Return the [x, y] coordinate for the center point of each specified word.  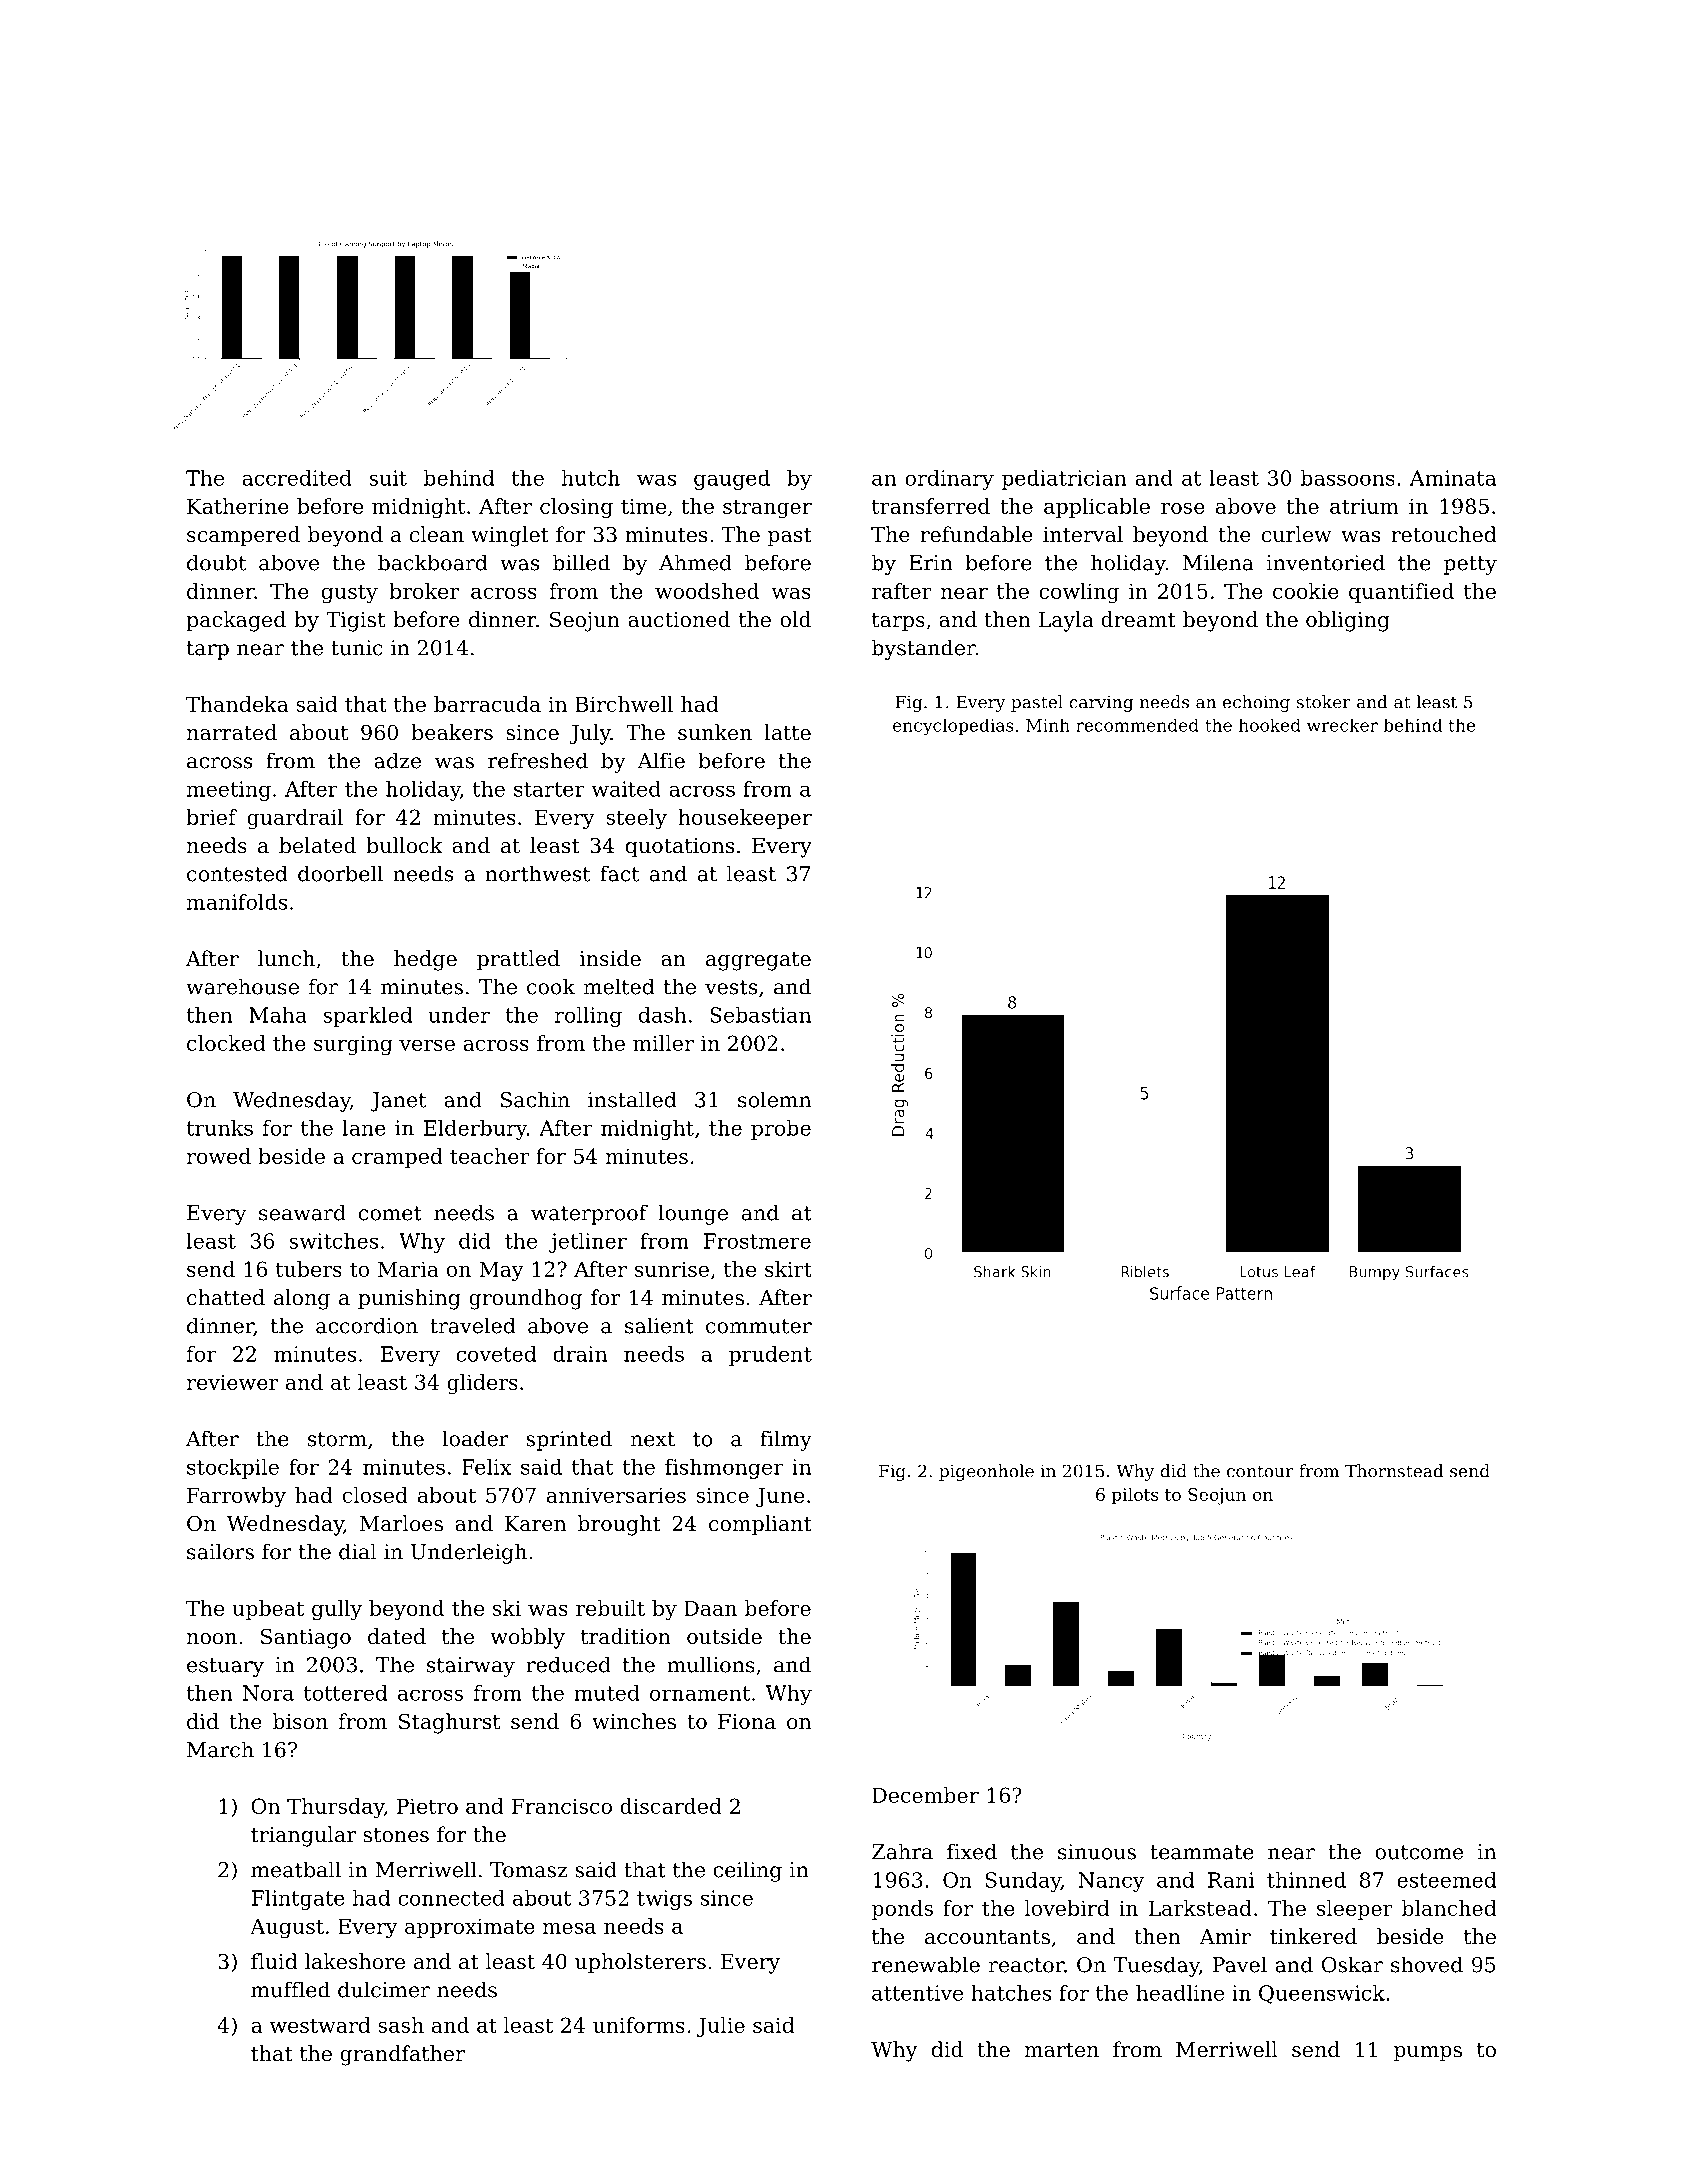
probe [781, 1130]
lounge [693, 1214]
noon [212, 1639]
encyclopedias [953, 727]
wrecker [1342, 725]
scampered [243, 536]
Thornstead [1394, 1471]
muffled [290, 1989]
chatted [226, 1297]
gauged [732, 480]
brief [211, 817]
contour [1260, 1471]
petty [1470, 565]
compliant [760, 1525]
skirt [788, 1269]
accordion [367, 1325]
